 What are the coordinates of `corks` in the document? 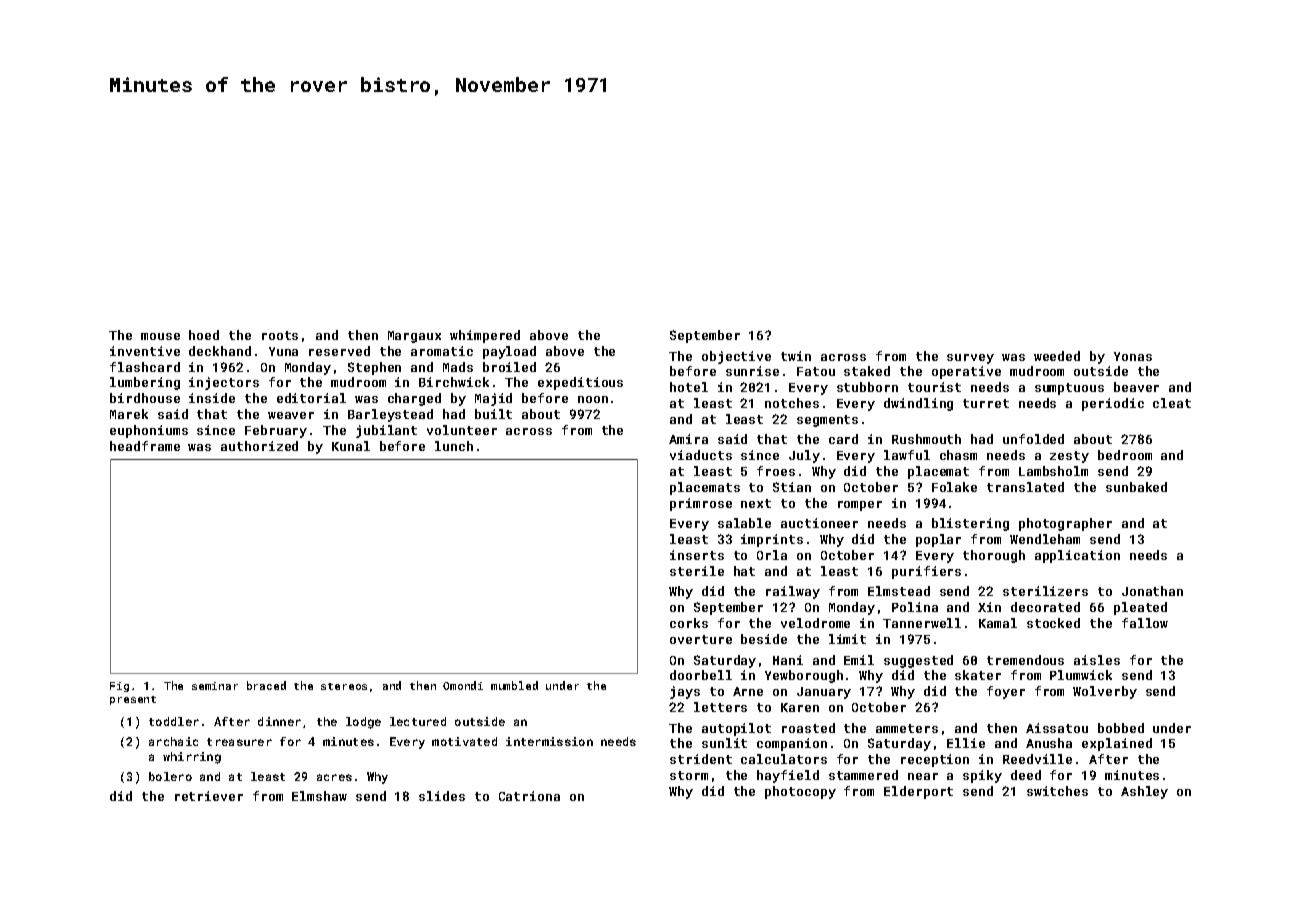 It's located at (689, 623).
